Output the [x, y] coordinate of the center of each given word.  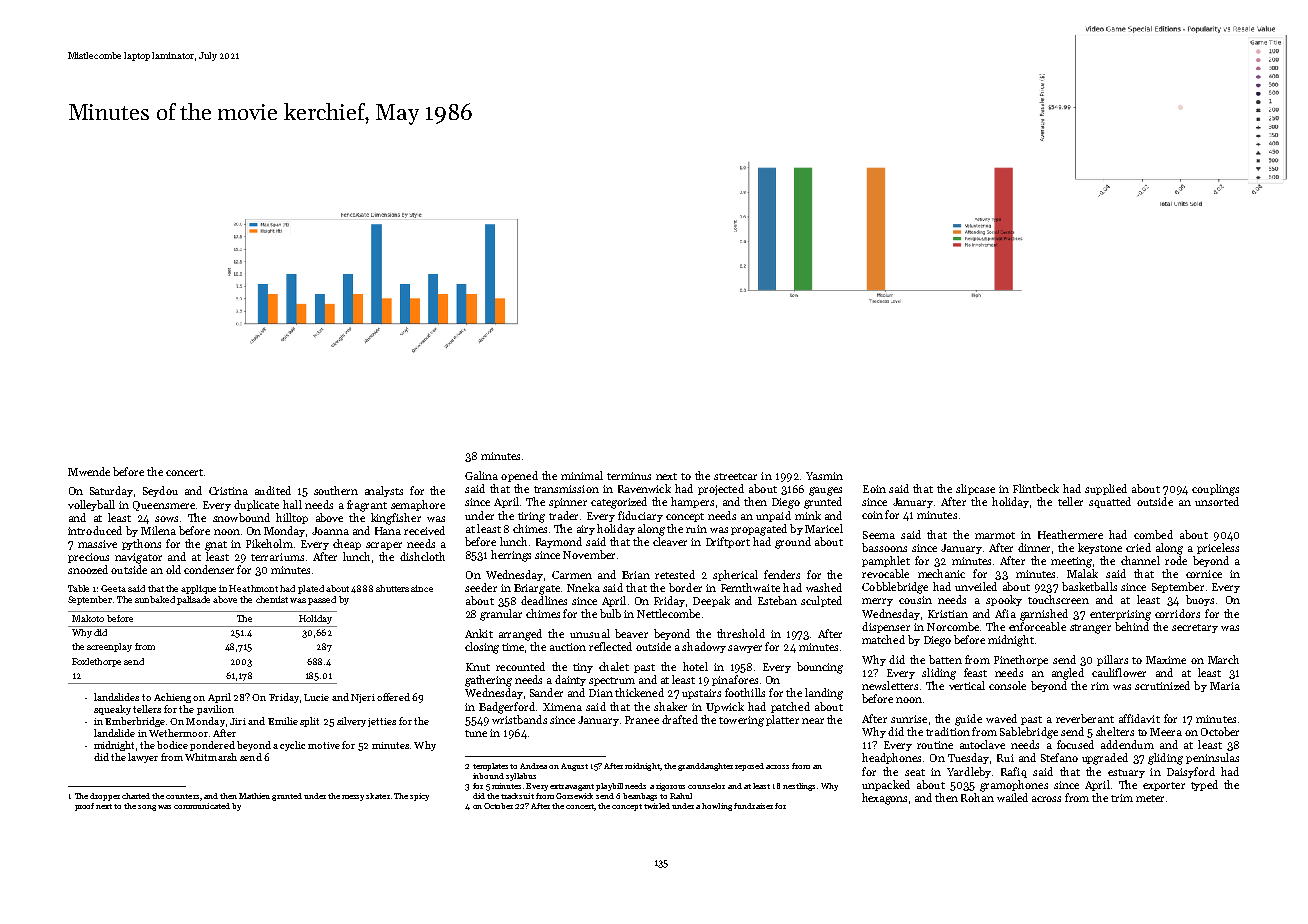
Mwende [89, 471]
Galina [481, 475]
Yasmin [824, 476]
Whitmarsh [211, 757]
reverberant [1085, 718]
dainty [570, 680]
